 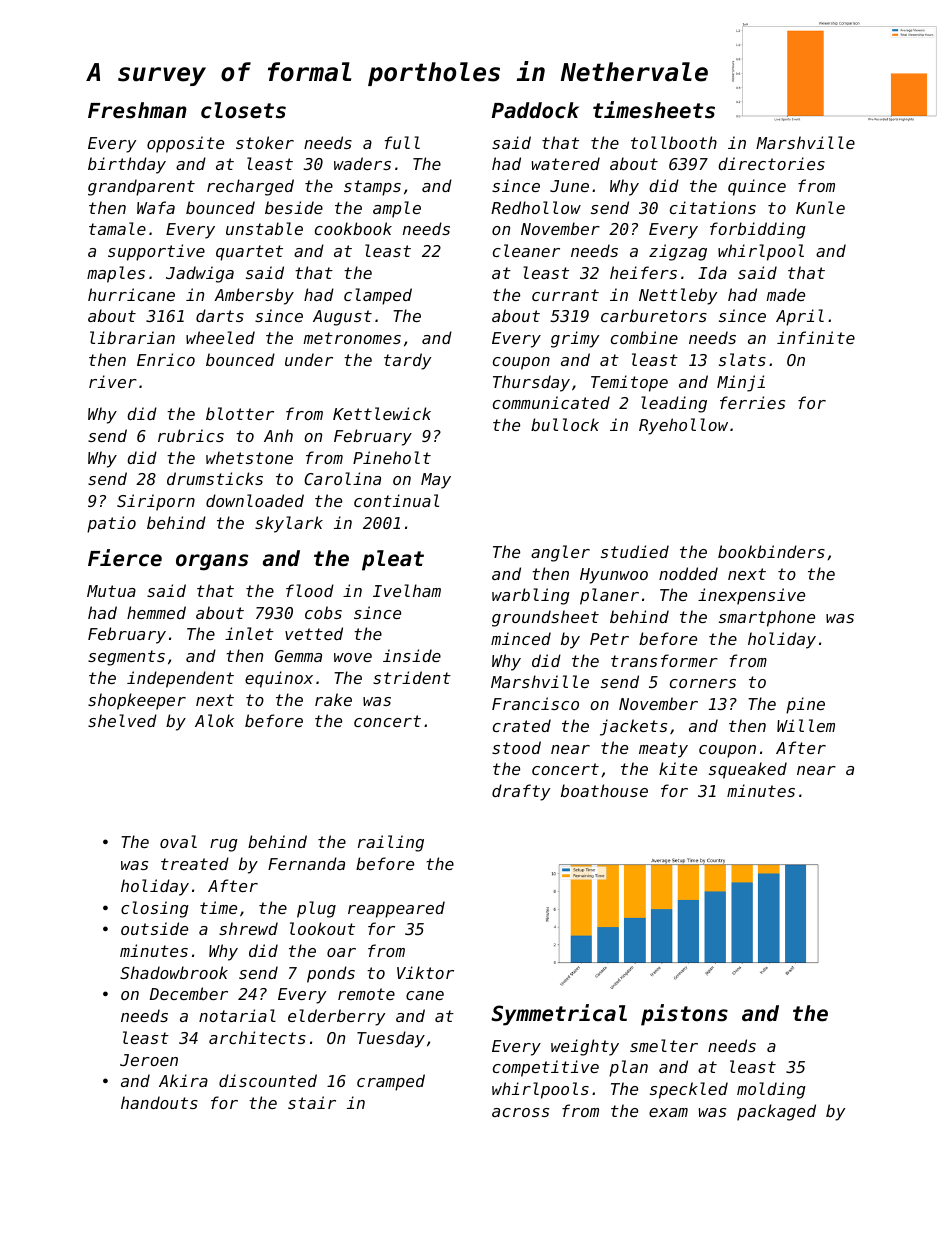 What do you see at coordinates (289, 524) in the document?
I see `skylark` at bounding box center [289, 524].
